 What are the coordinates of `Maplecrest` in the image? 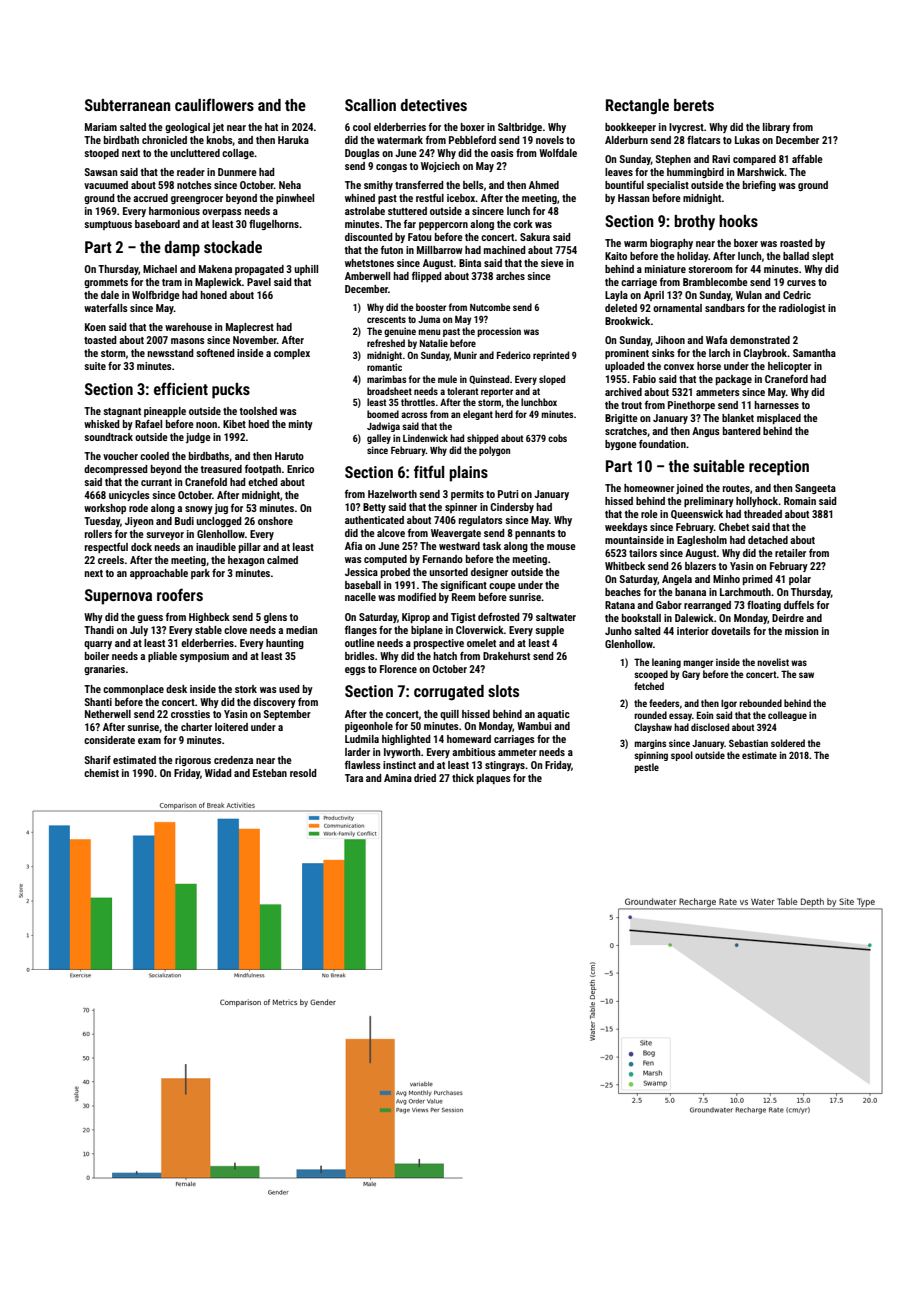 It's located at (250, 328).
